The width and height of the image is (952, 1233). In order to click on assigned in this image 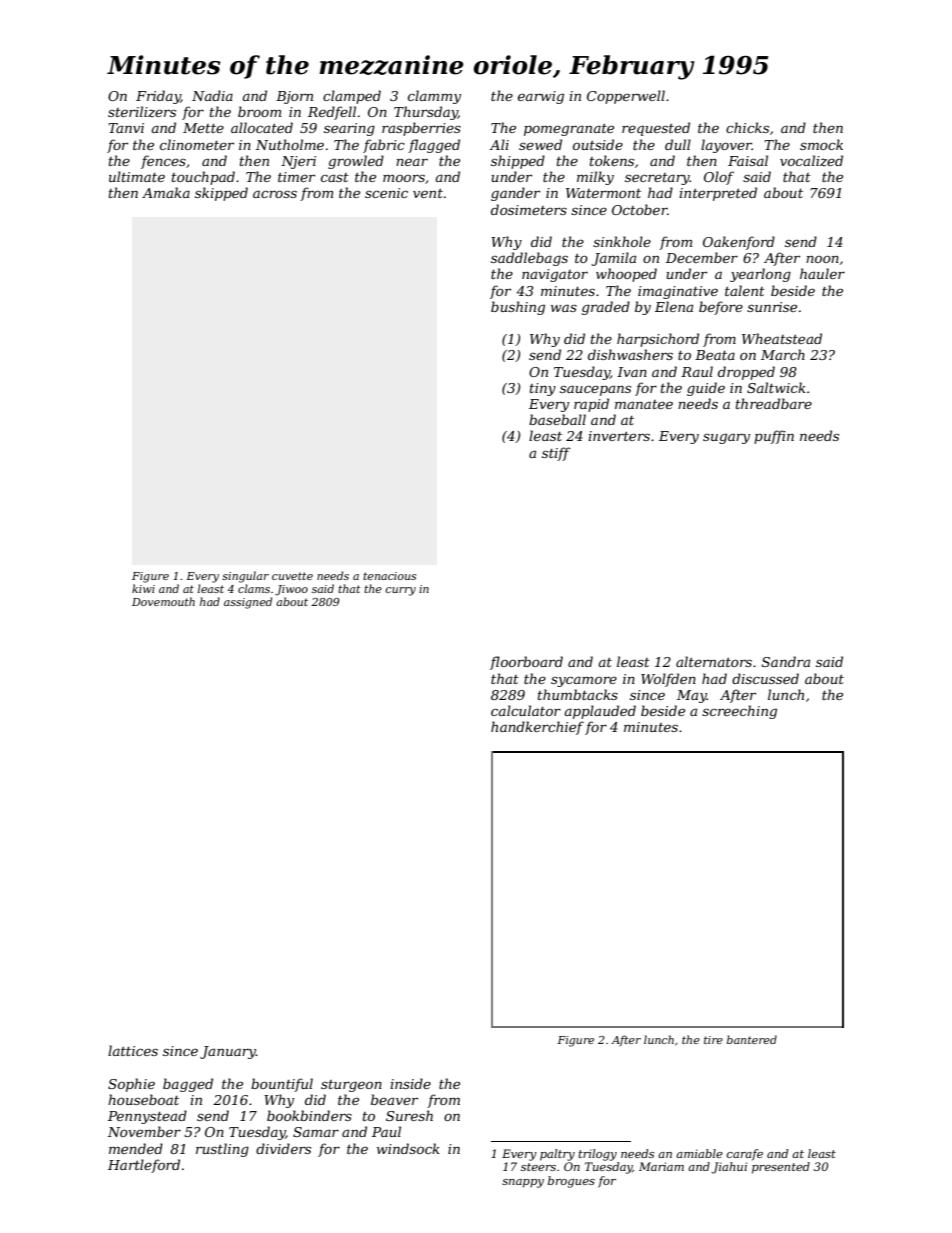, I will do `click(248, 603)`.
